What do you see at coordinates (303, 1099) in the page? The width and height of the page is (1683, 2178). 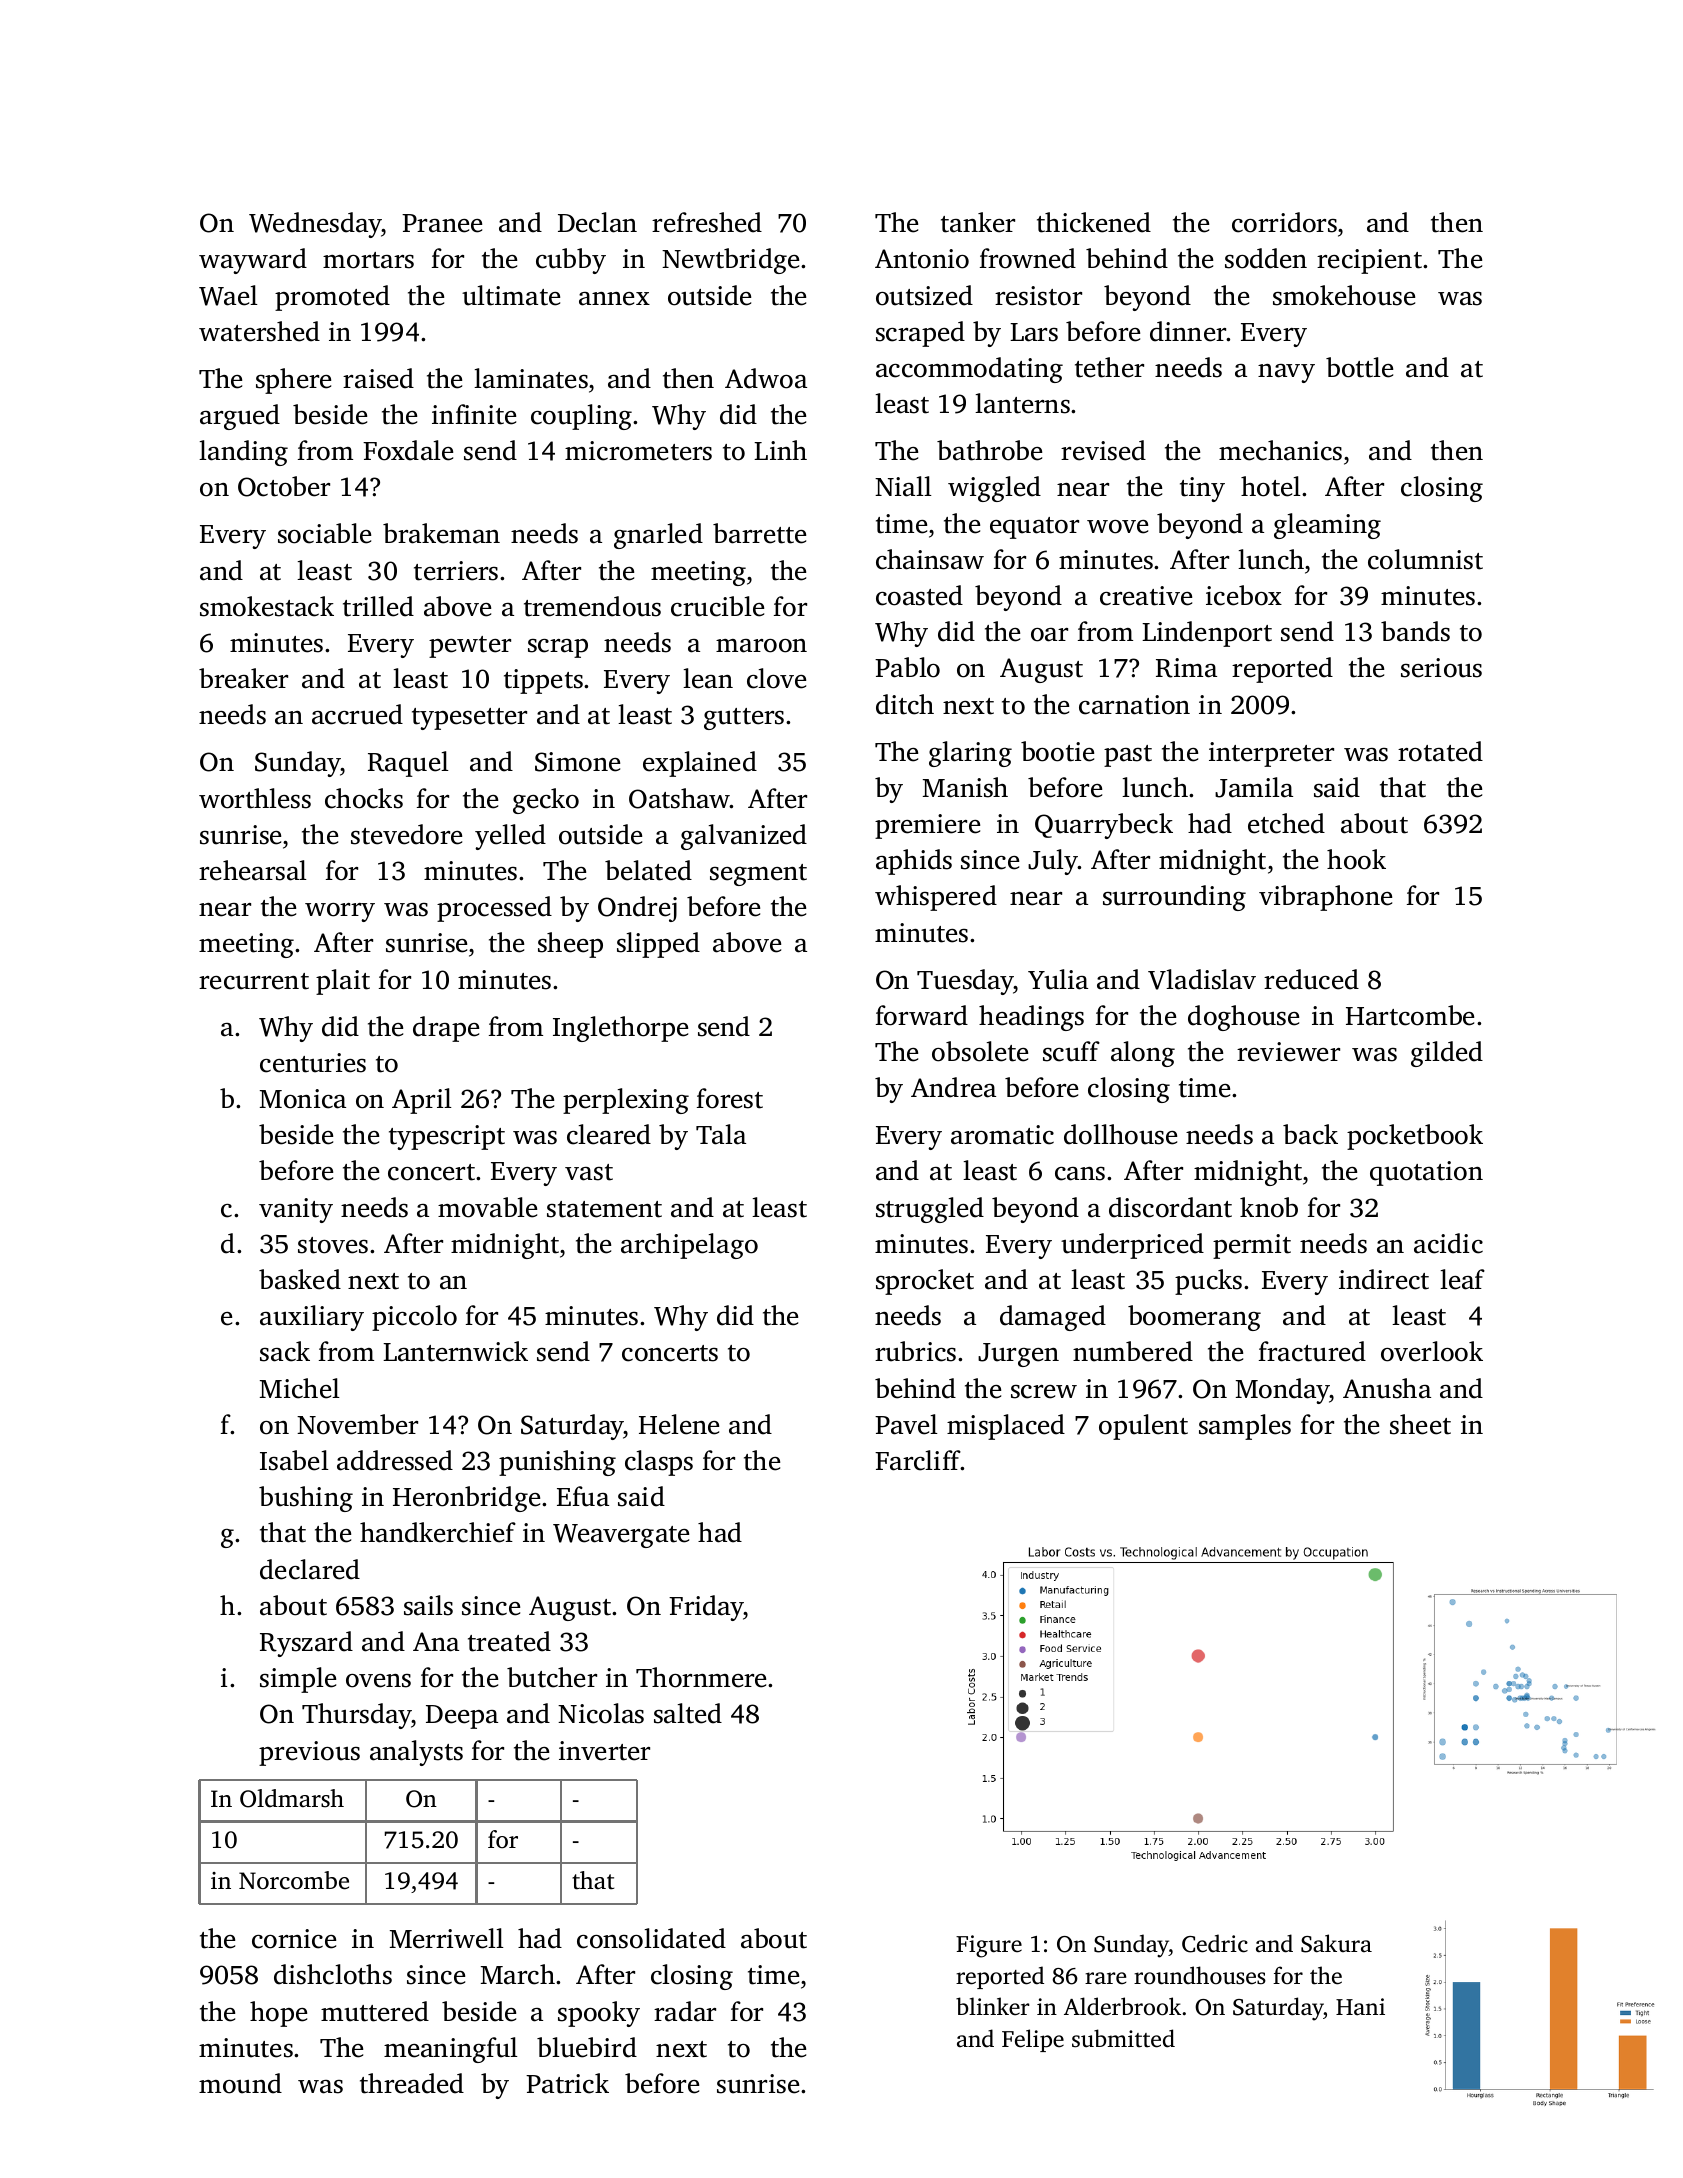 I see `Monica` at bounding box center [303, 1099].
